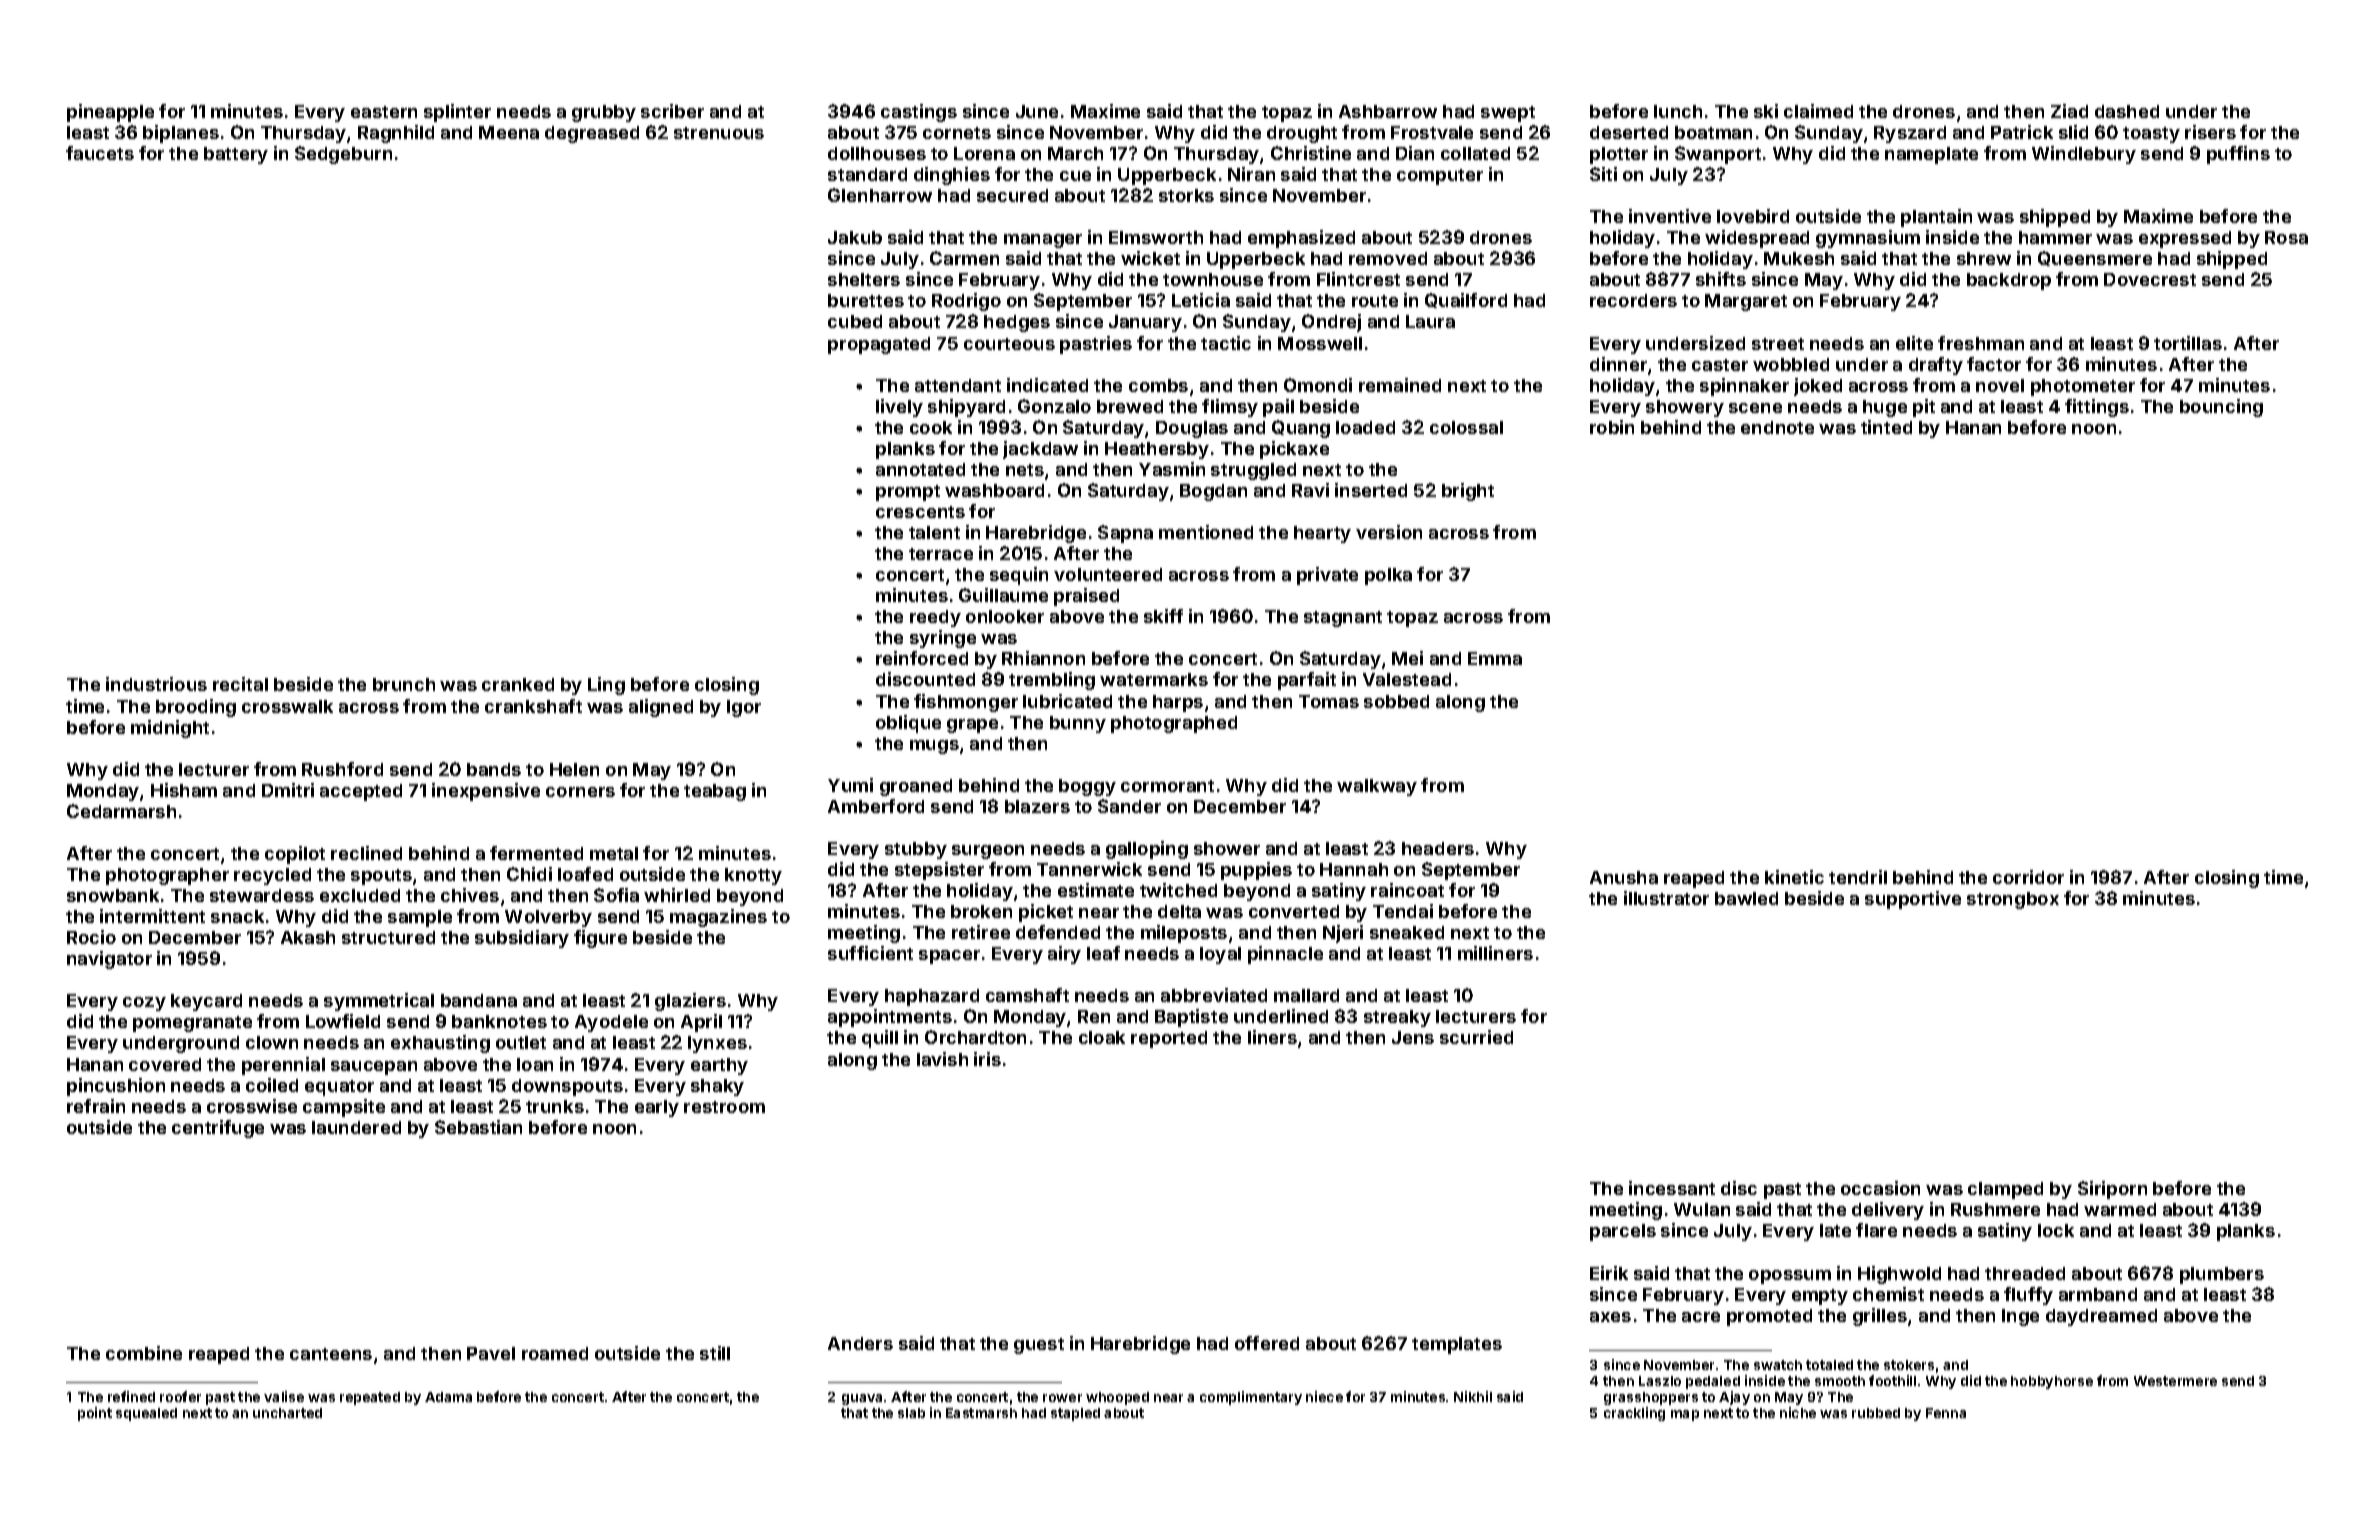 Image resolution: width=2380 pixels, height=1540 pixels. I want to click on Anders, so click(860, 1343).
